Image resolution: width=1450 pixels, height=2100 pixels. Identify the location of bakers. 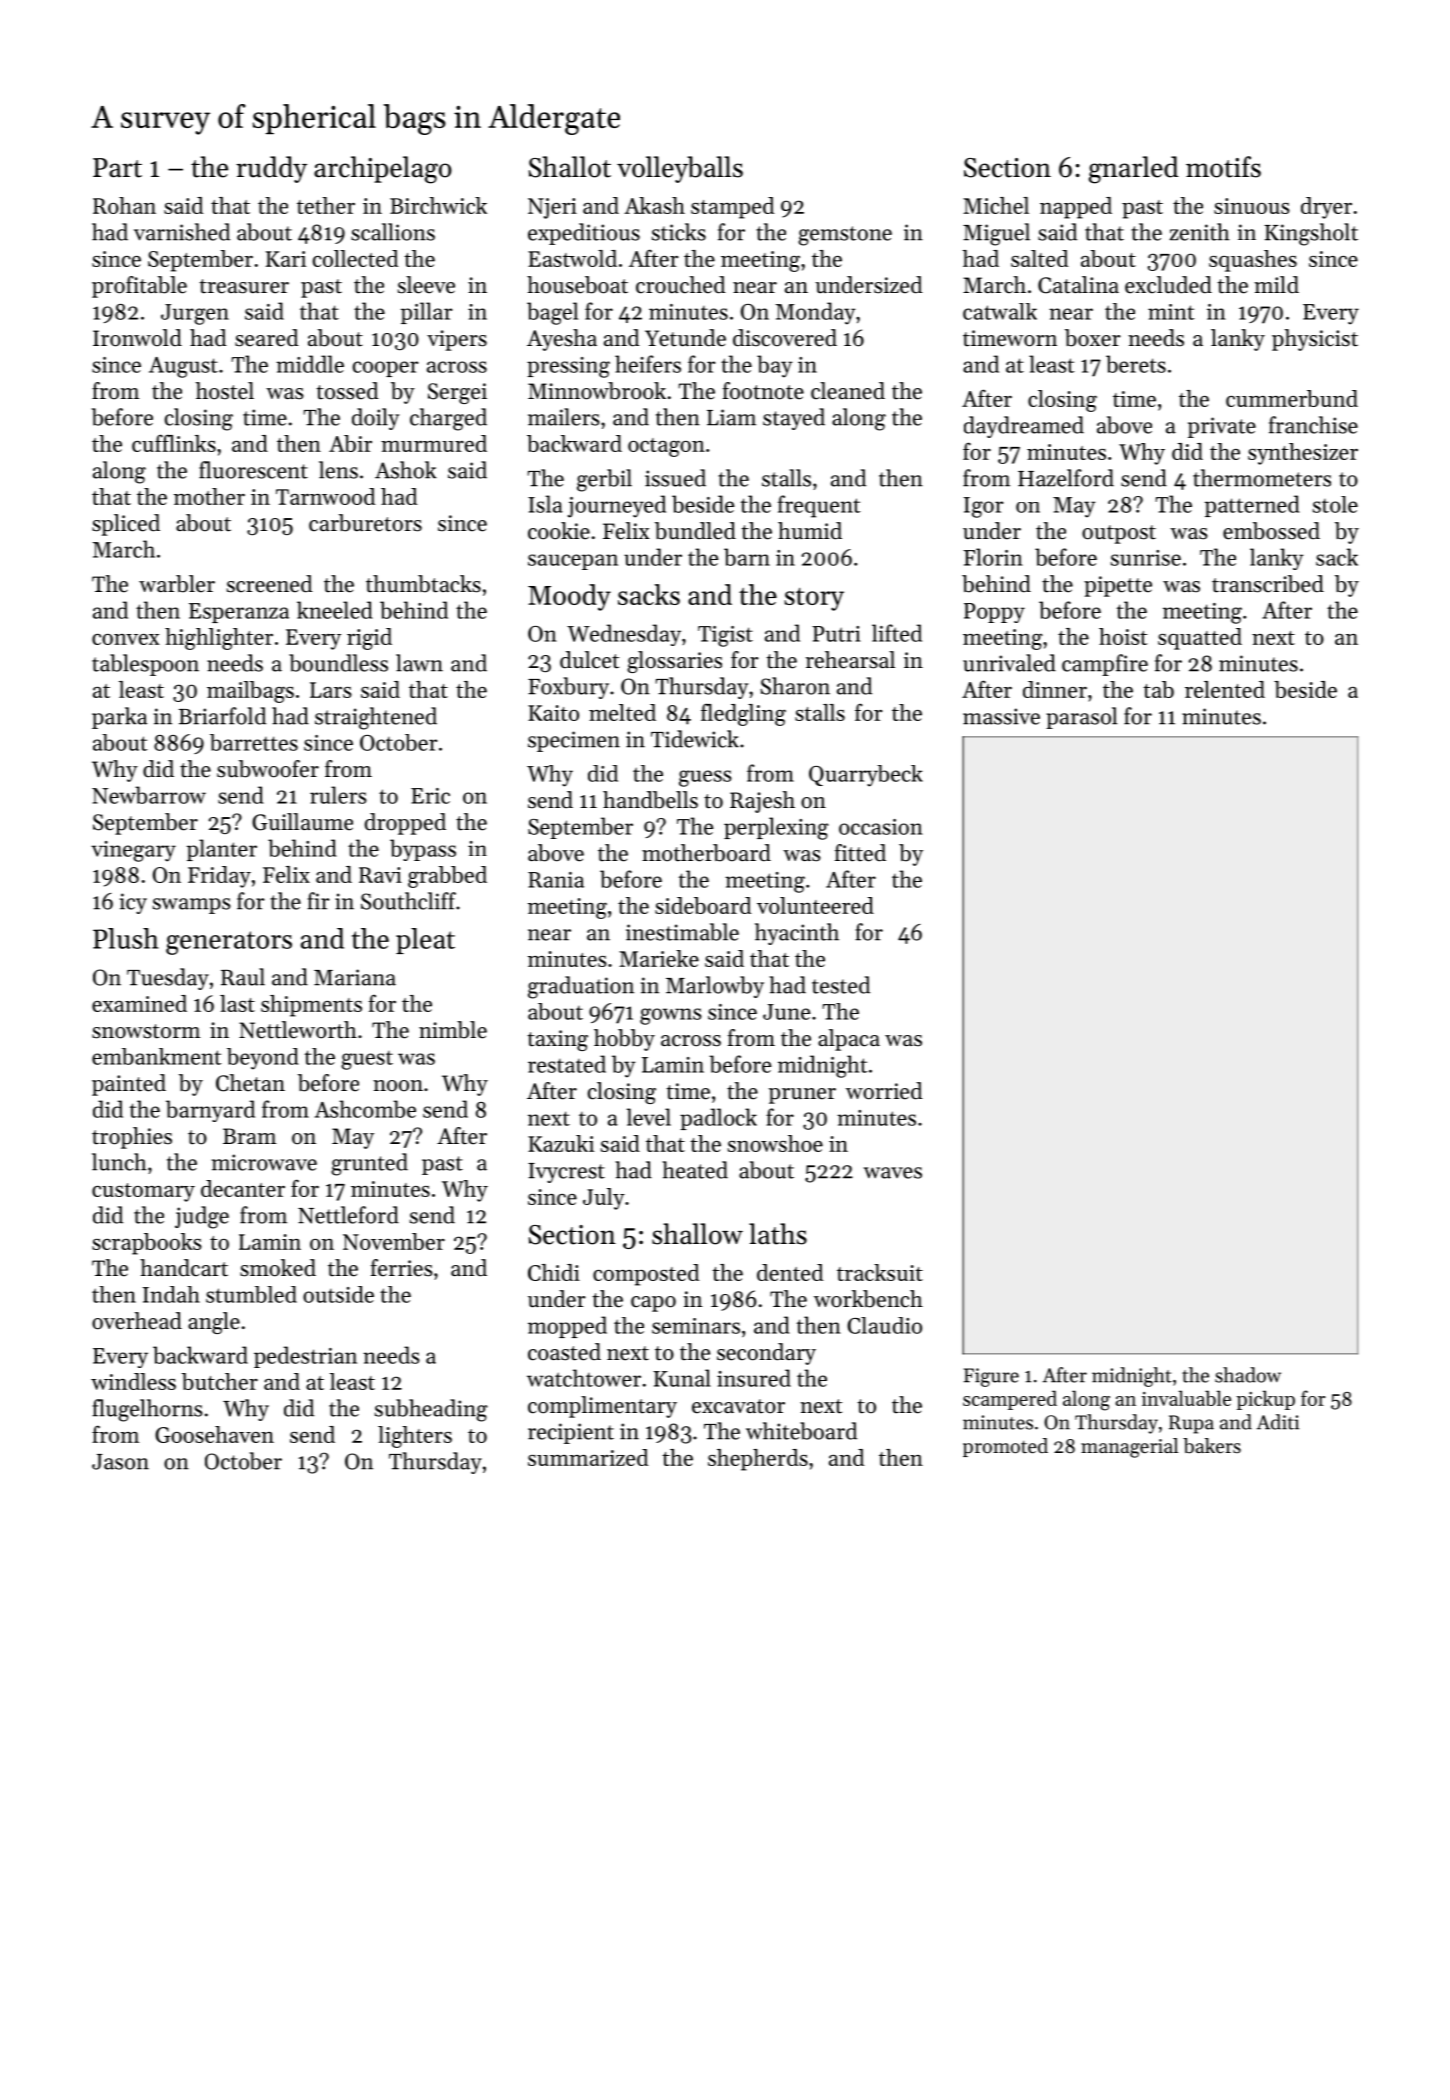
(1212, 1446).
